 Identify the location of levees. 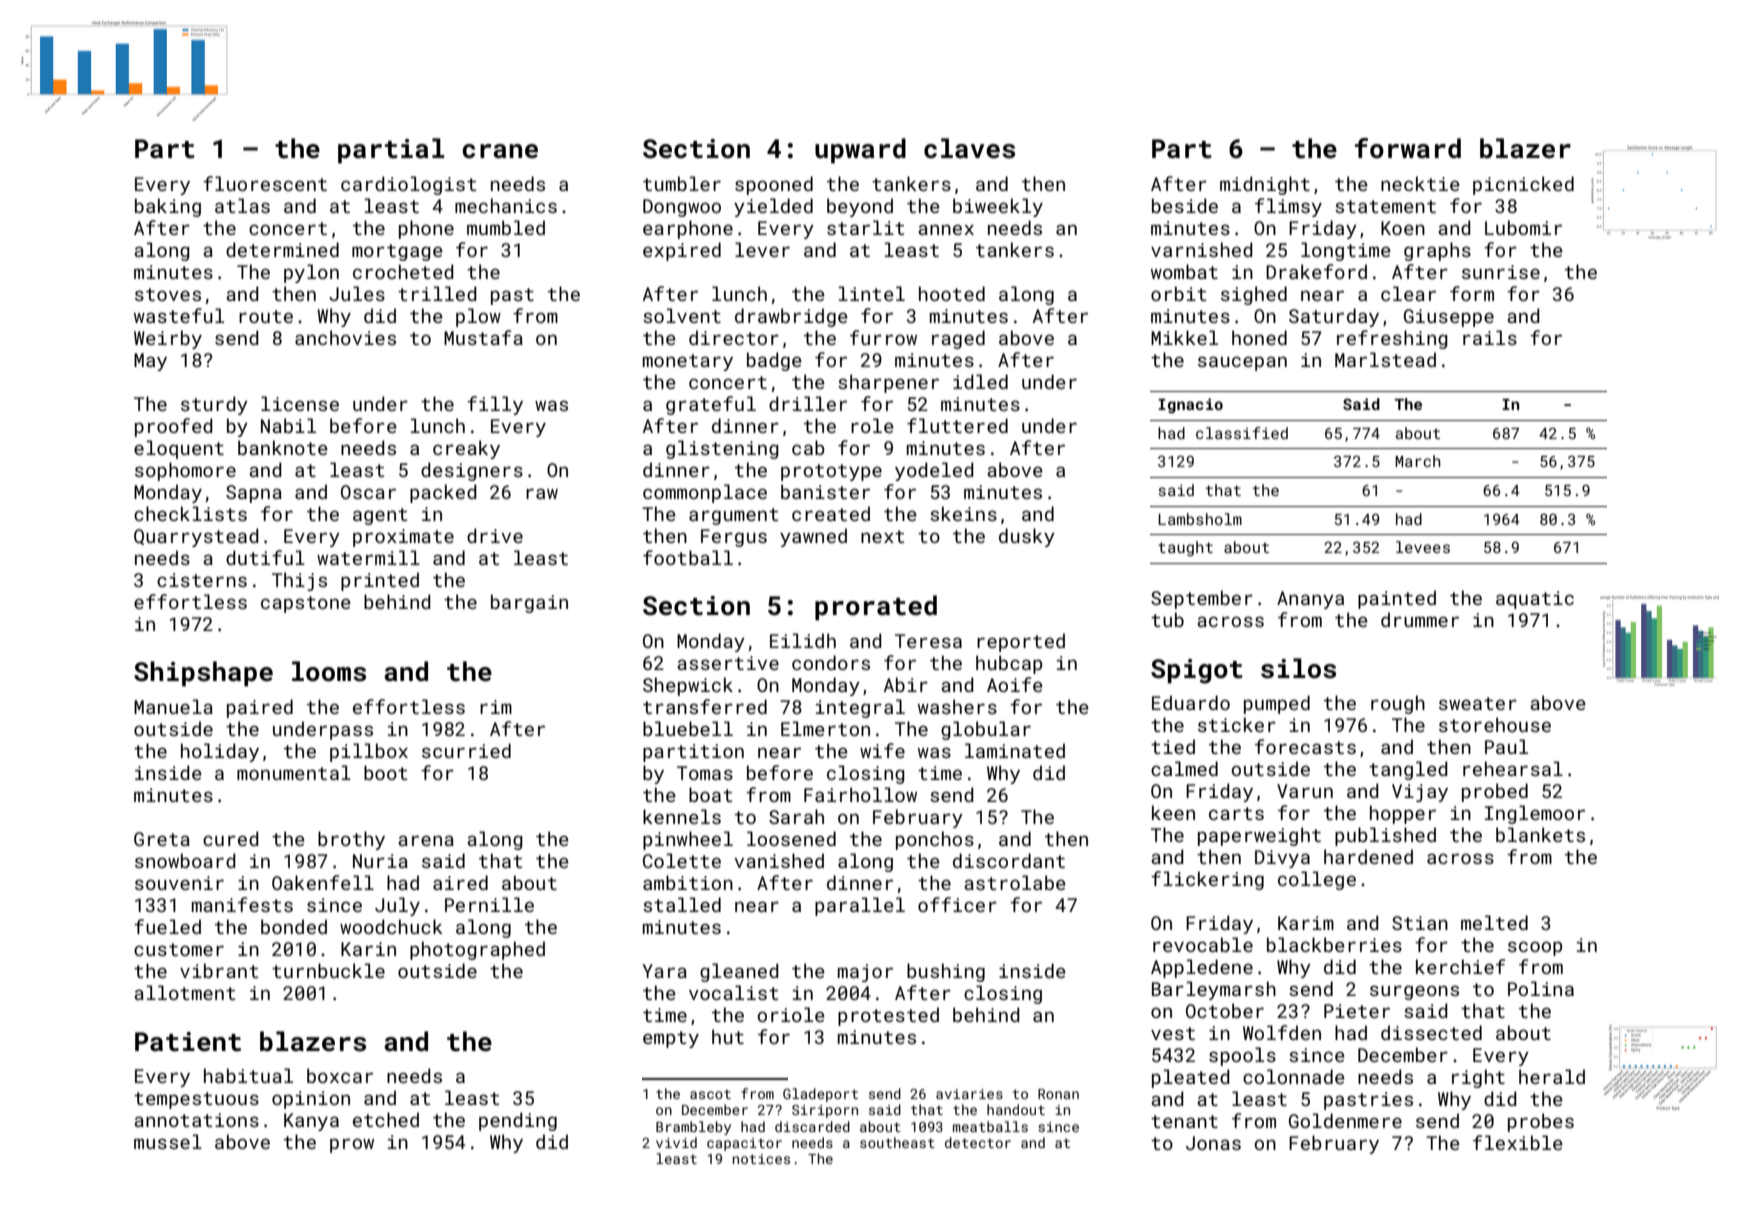
(1423, 547).
